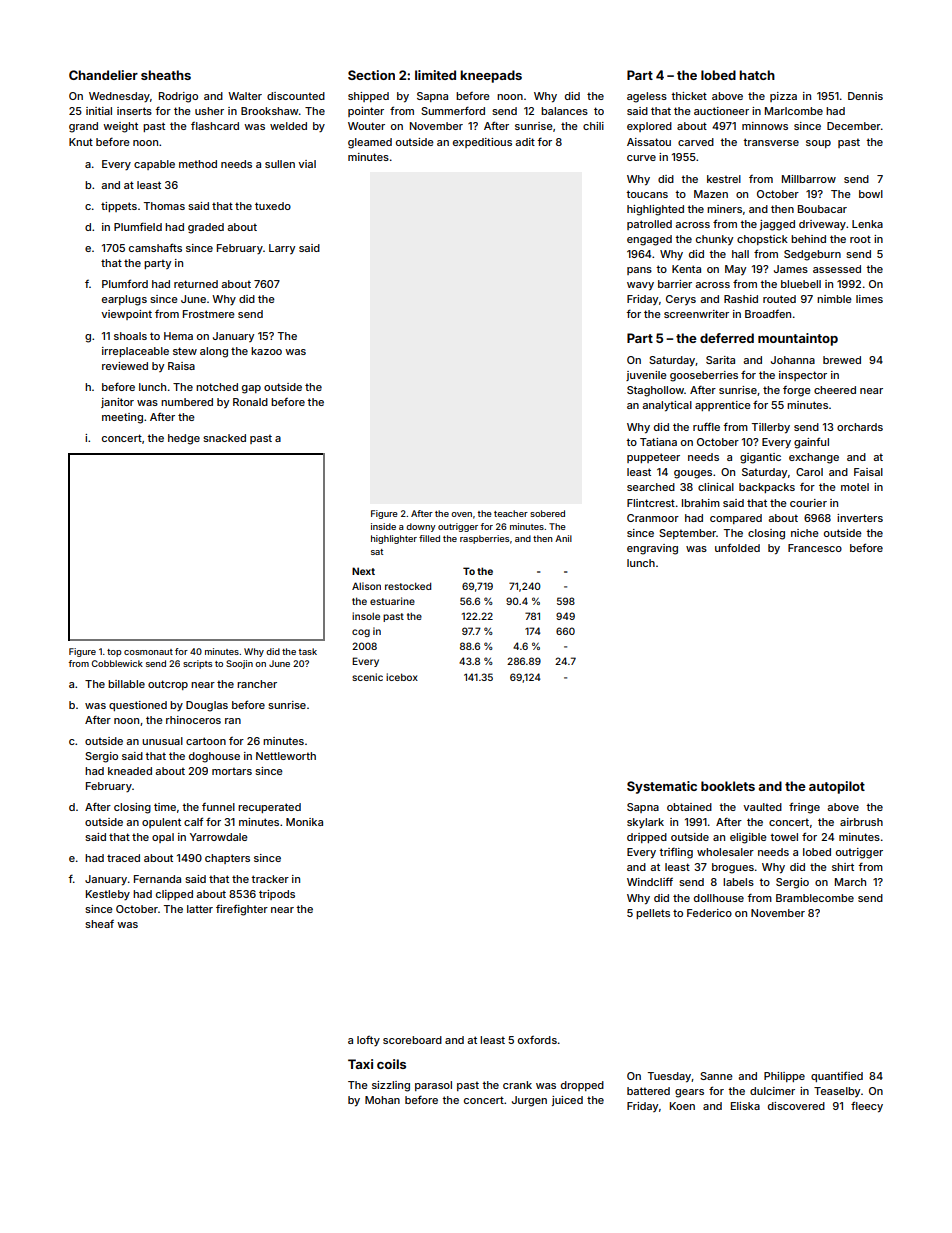 Image resolution: width=952 pixels, height=1233 pixels. Describe the element at coordinates (99, 924) in the screenshot. I see `sheaf` at that location.
